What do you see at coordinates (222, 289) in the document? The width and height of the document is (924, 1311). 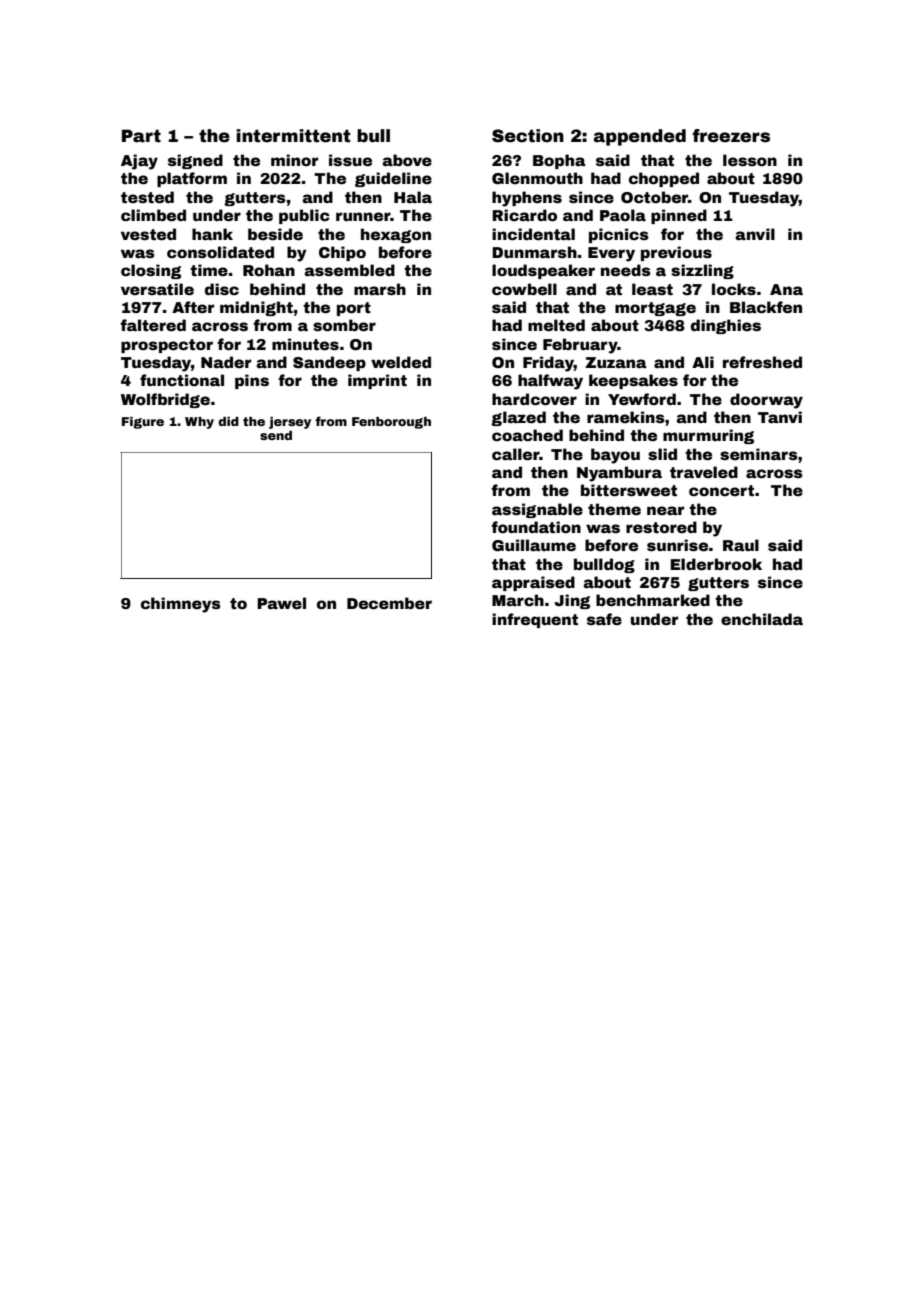 I see `disc` at bounding box center [222, 289].
